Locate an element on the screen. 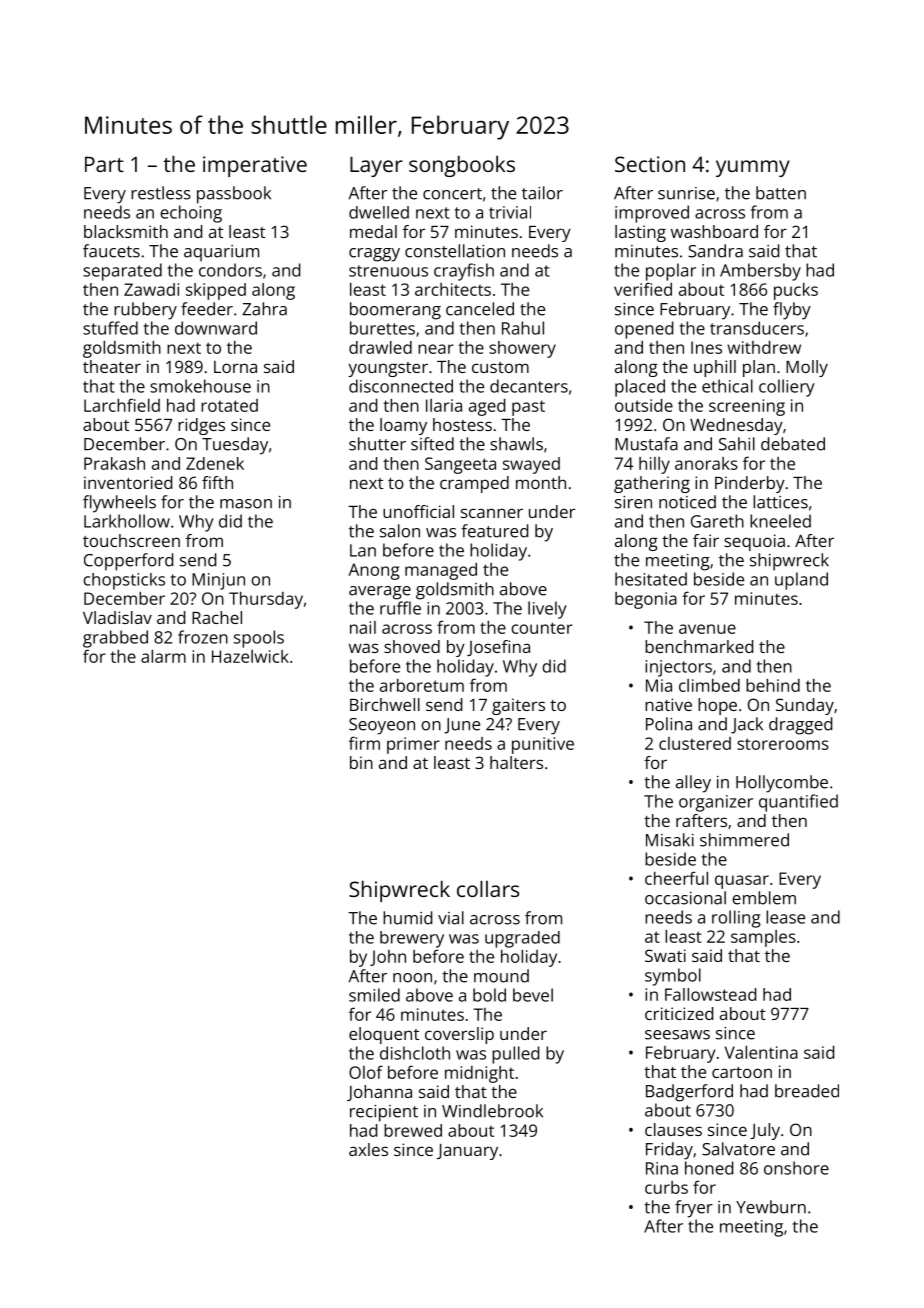 The width and height of the screenshot is (924, 1308). fryer is located at coordinates (694, 1209).
